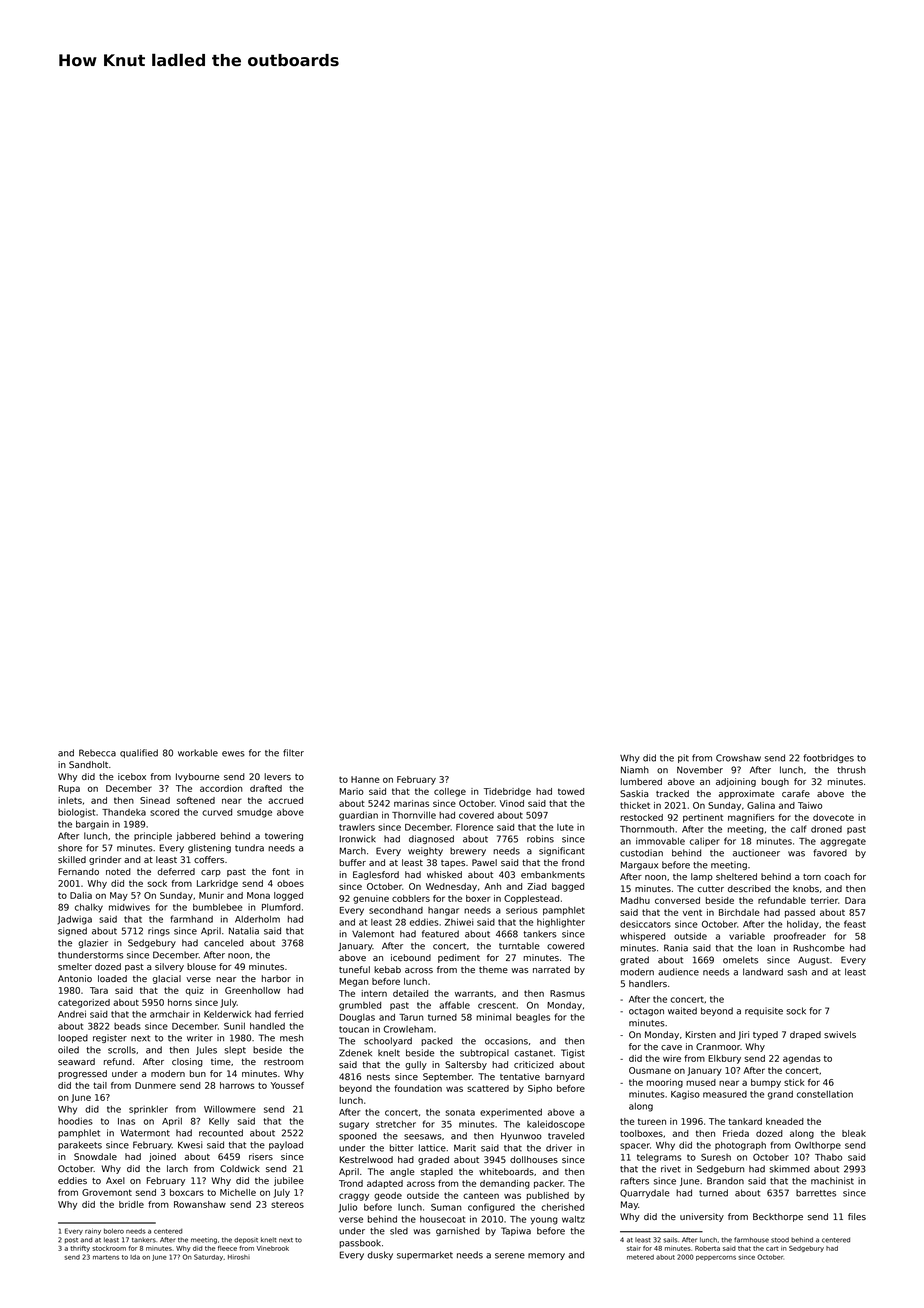 The image size is (924, 1308). Describe the element at coordinates (854, 1133) in the screenshot. I see `bleak` at that location.
